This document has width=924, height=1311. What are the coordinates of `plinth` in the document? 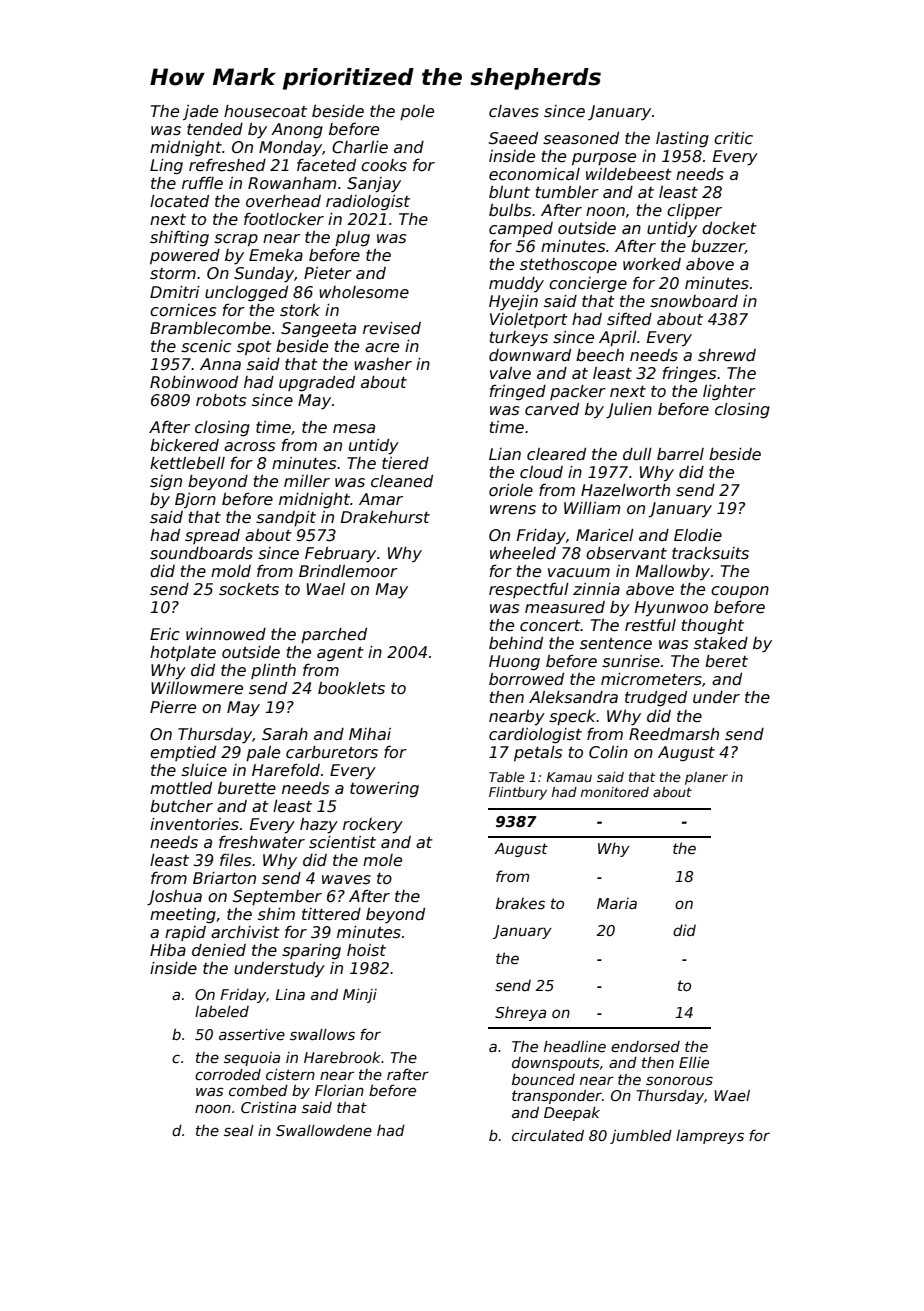 It's located at (273, 671).
